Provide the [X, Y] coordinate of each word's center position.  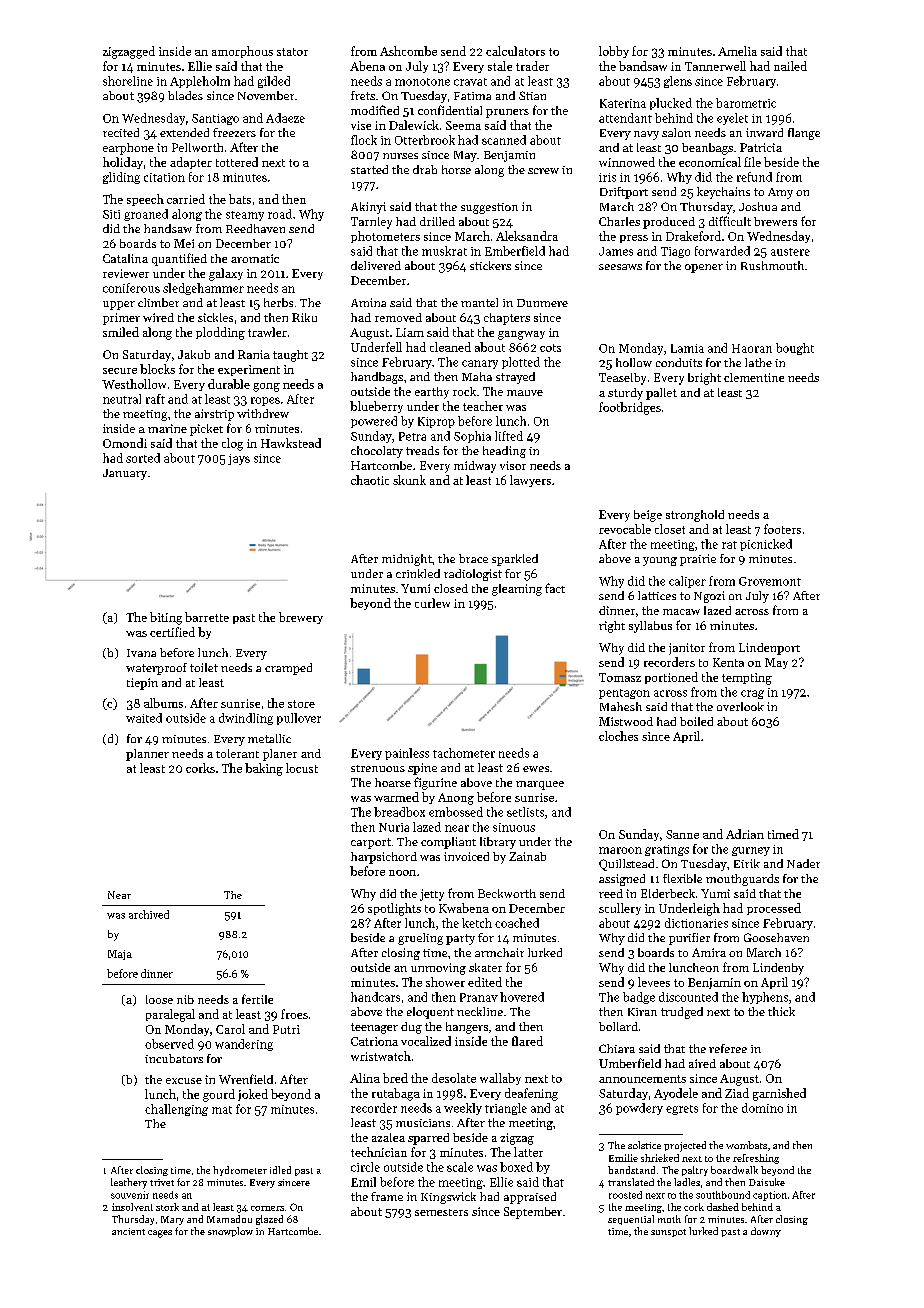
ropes [265, 401]
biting [166, 618]
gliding [121, 178]
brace [473, 558]
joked [253, 1095]
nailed [790, 66]
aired [702, 1063]
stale [500, 66]
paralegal [170, 1015]
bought [795, 349]
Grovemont [770, 581]
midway [475, 467]
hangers [467, 1028]
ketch [477, 923]
